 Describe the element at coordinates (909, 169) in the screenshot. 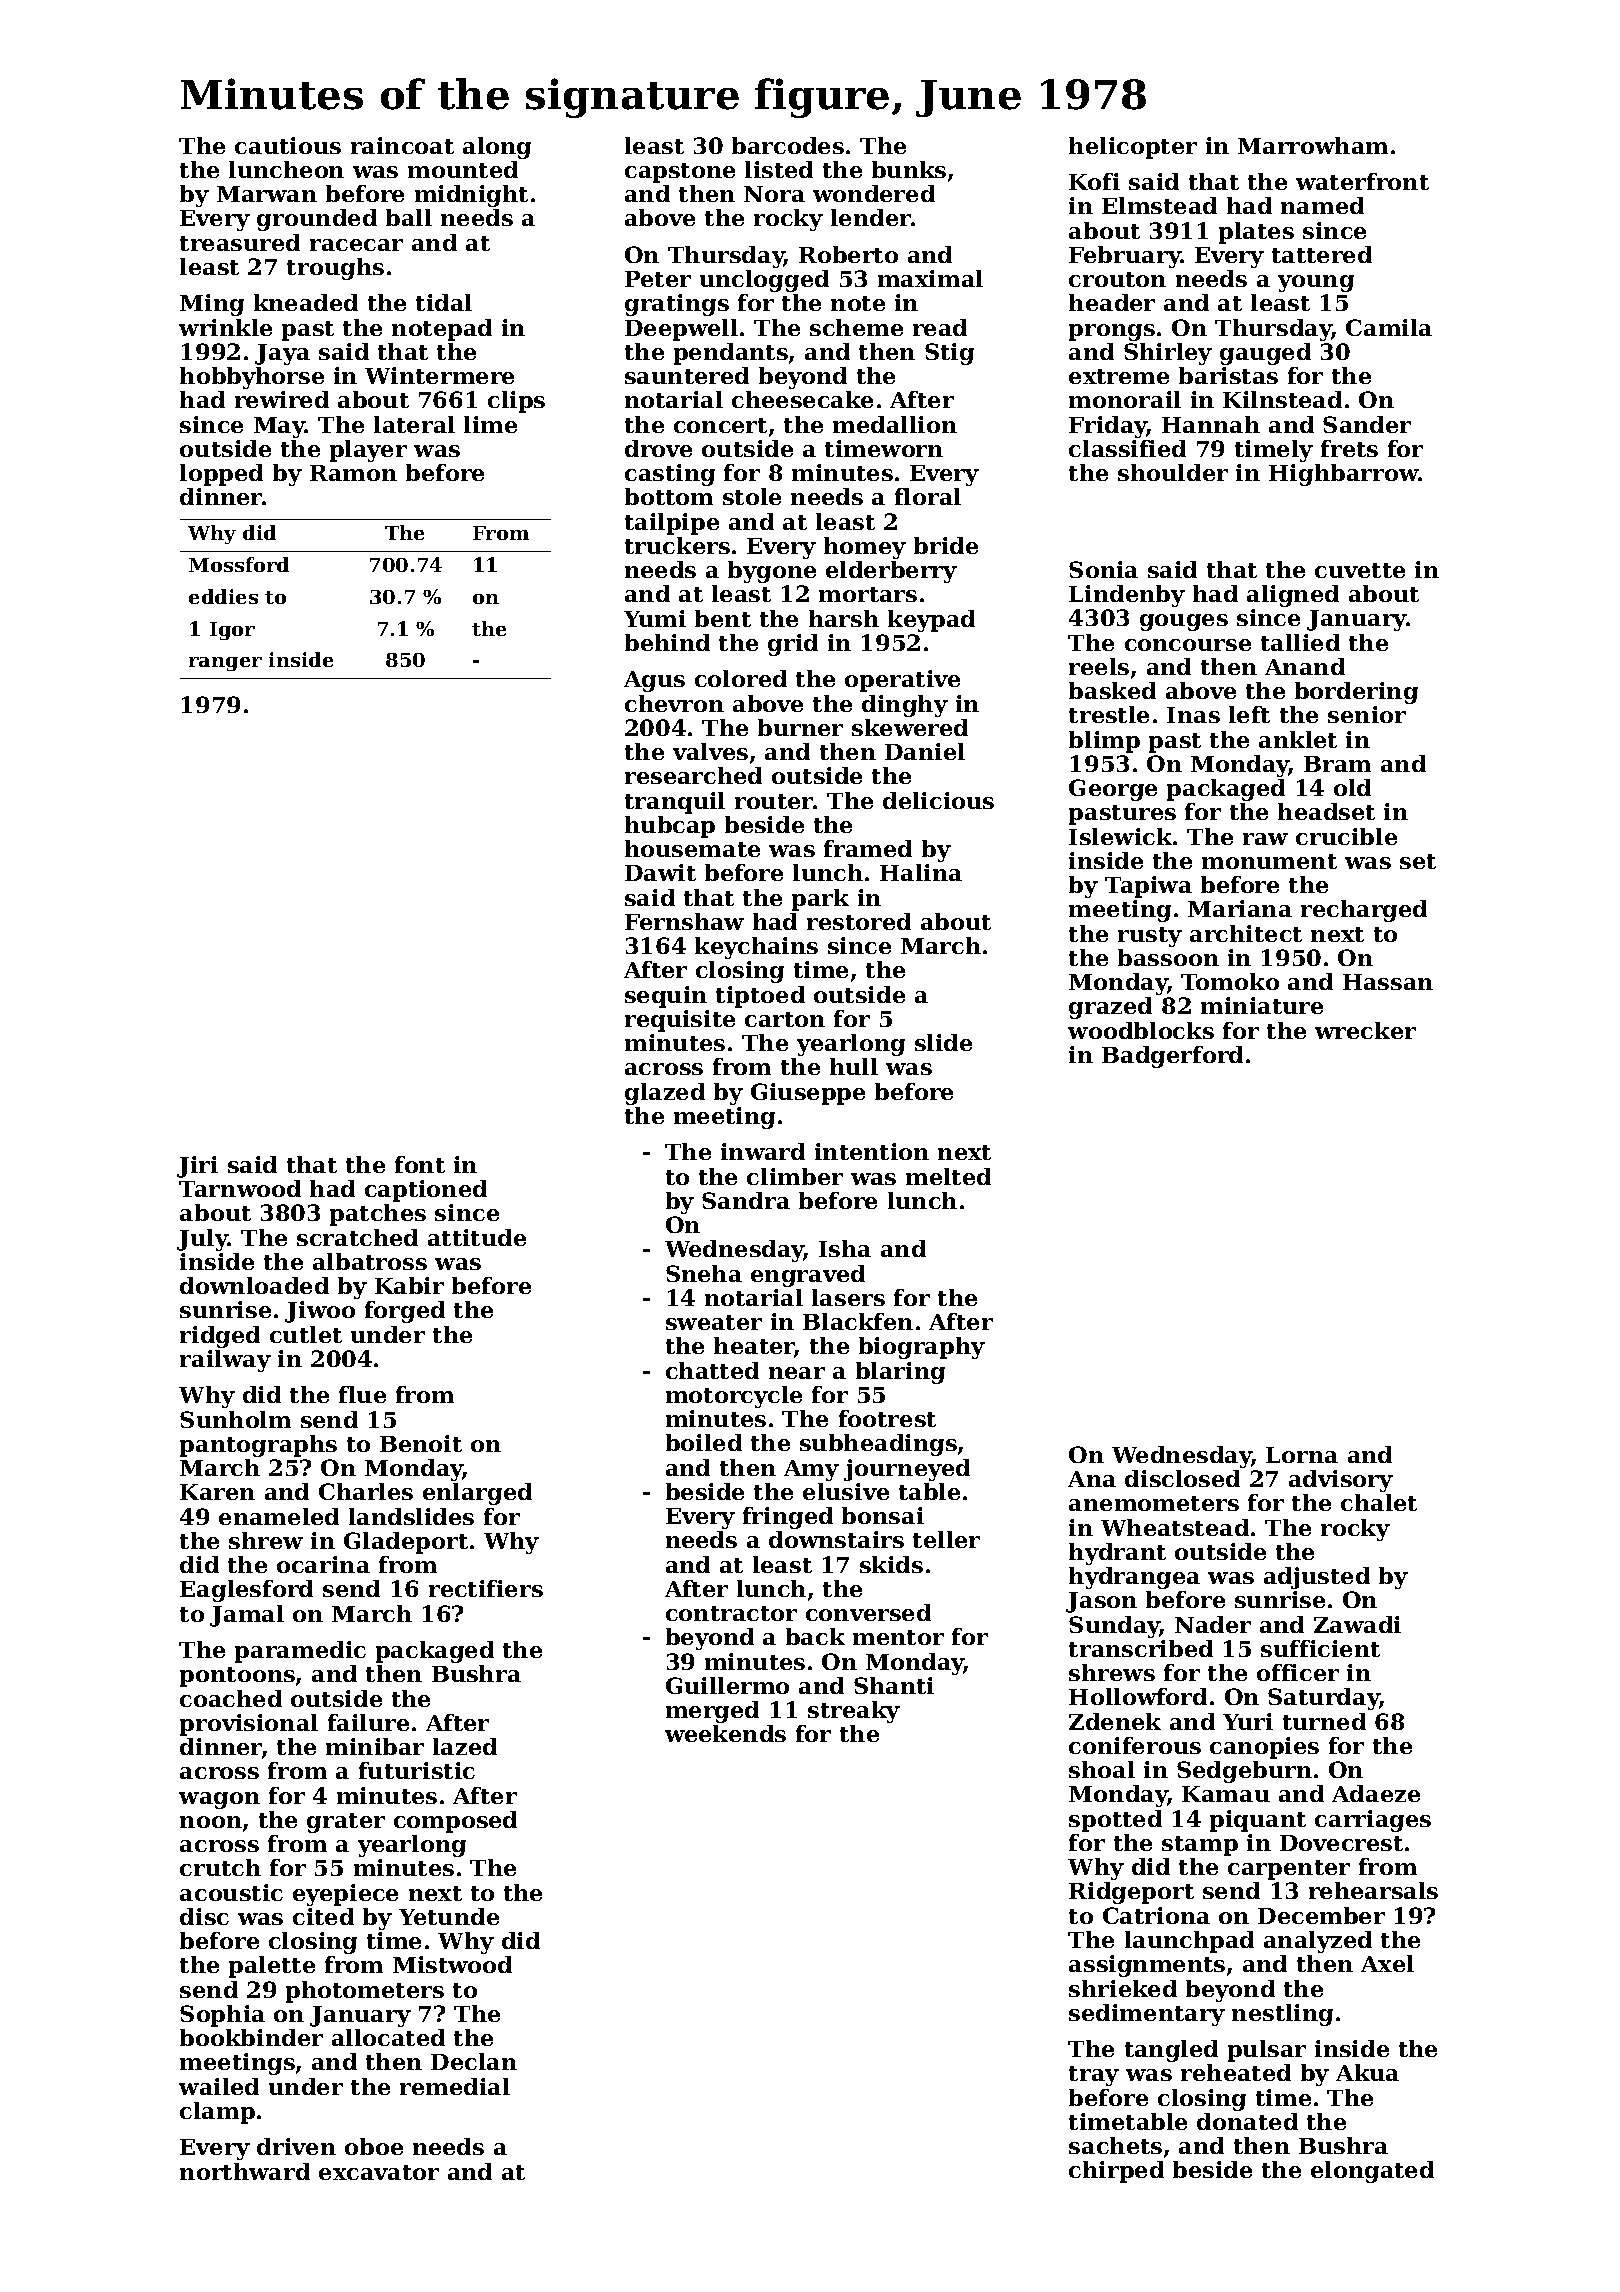

I see `bunks` at that location.
